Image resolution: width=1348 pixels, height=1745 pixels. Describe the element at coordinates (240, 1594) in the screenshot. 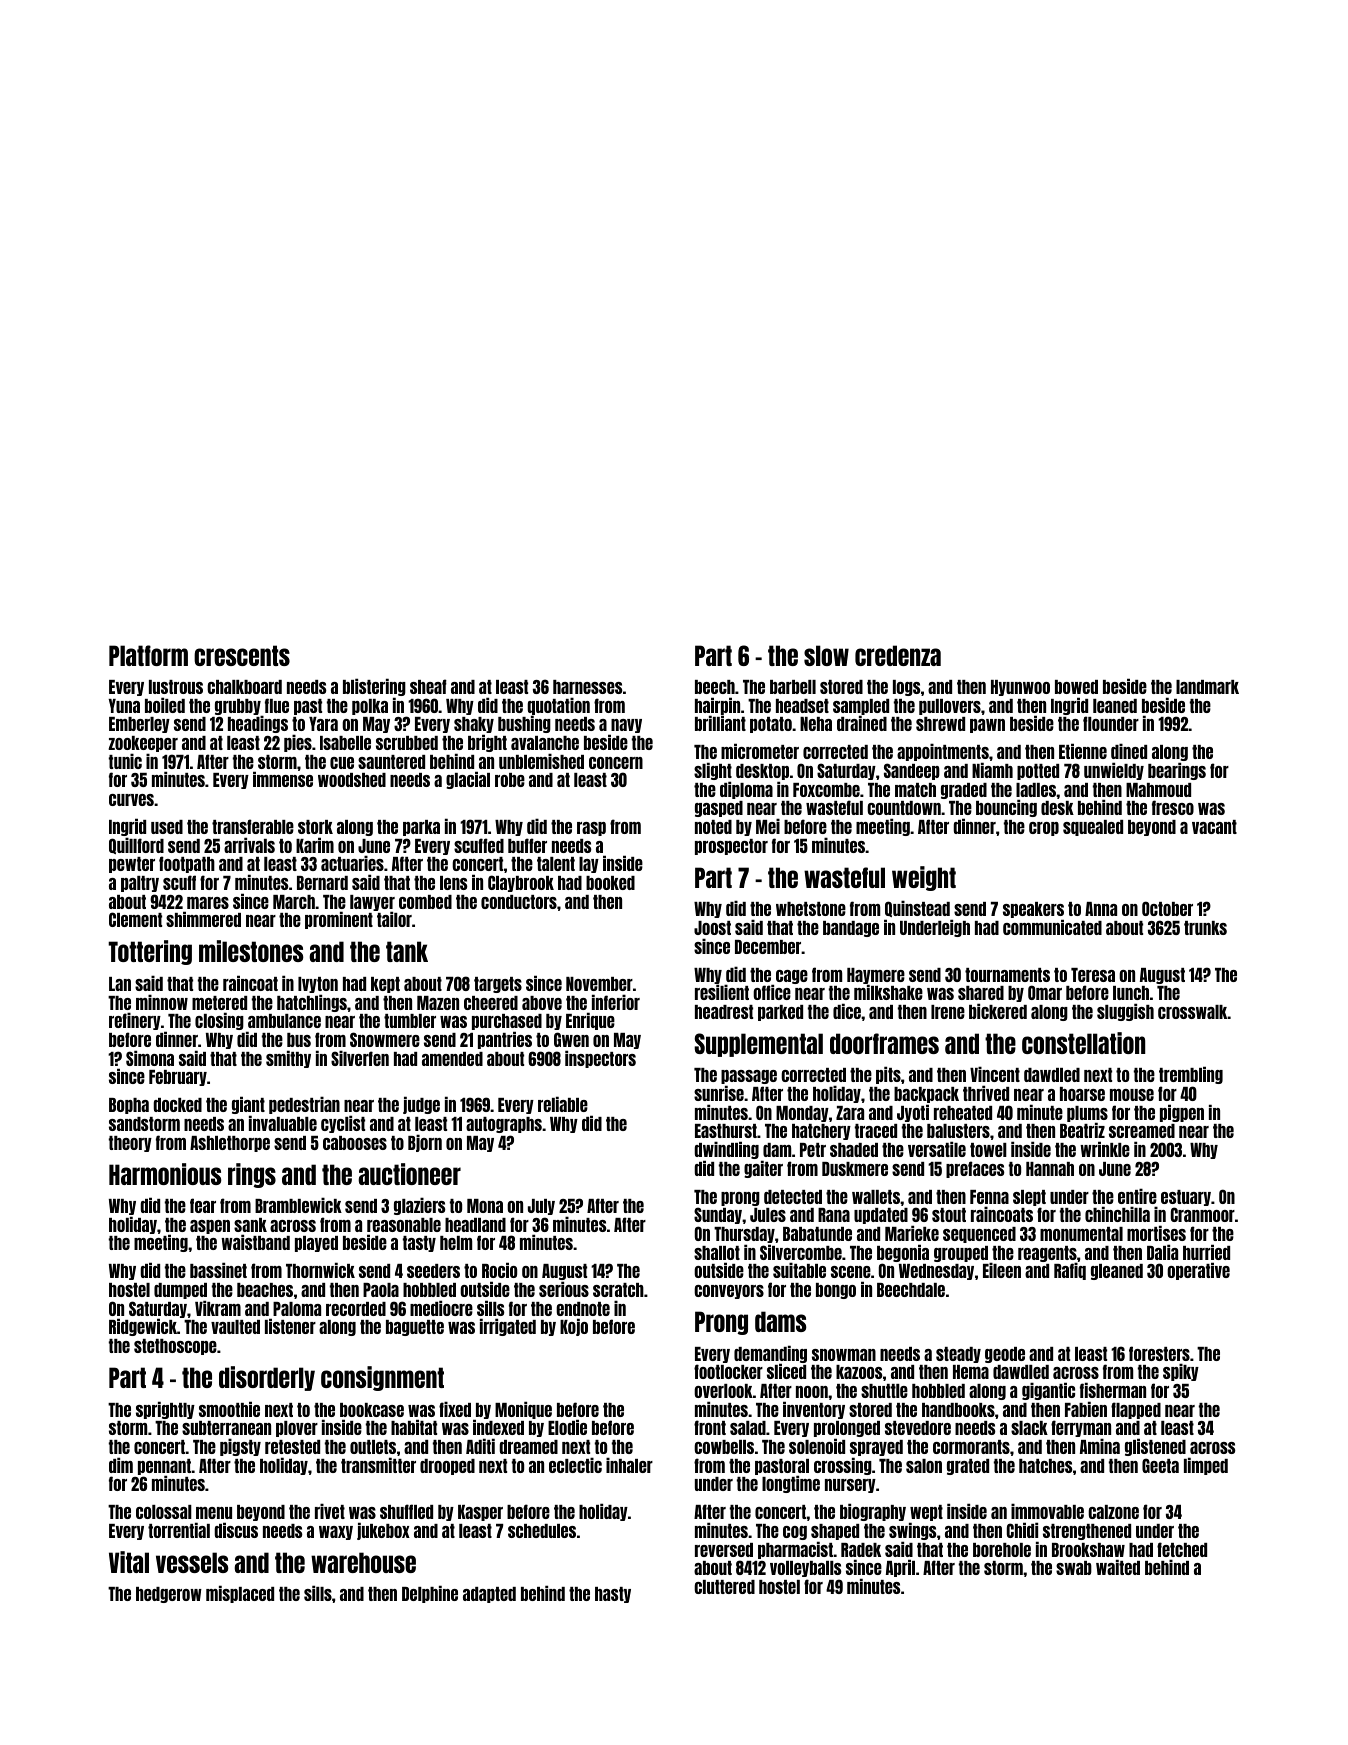

I see `misplaced` at that location.
